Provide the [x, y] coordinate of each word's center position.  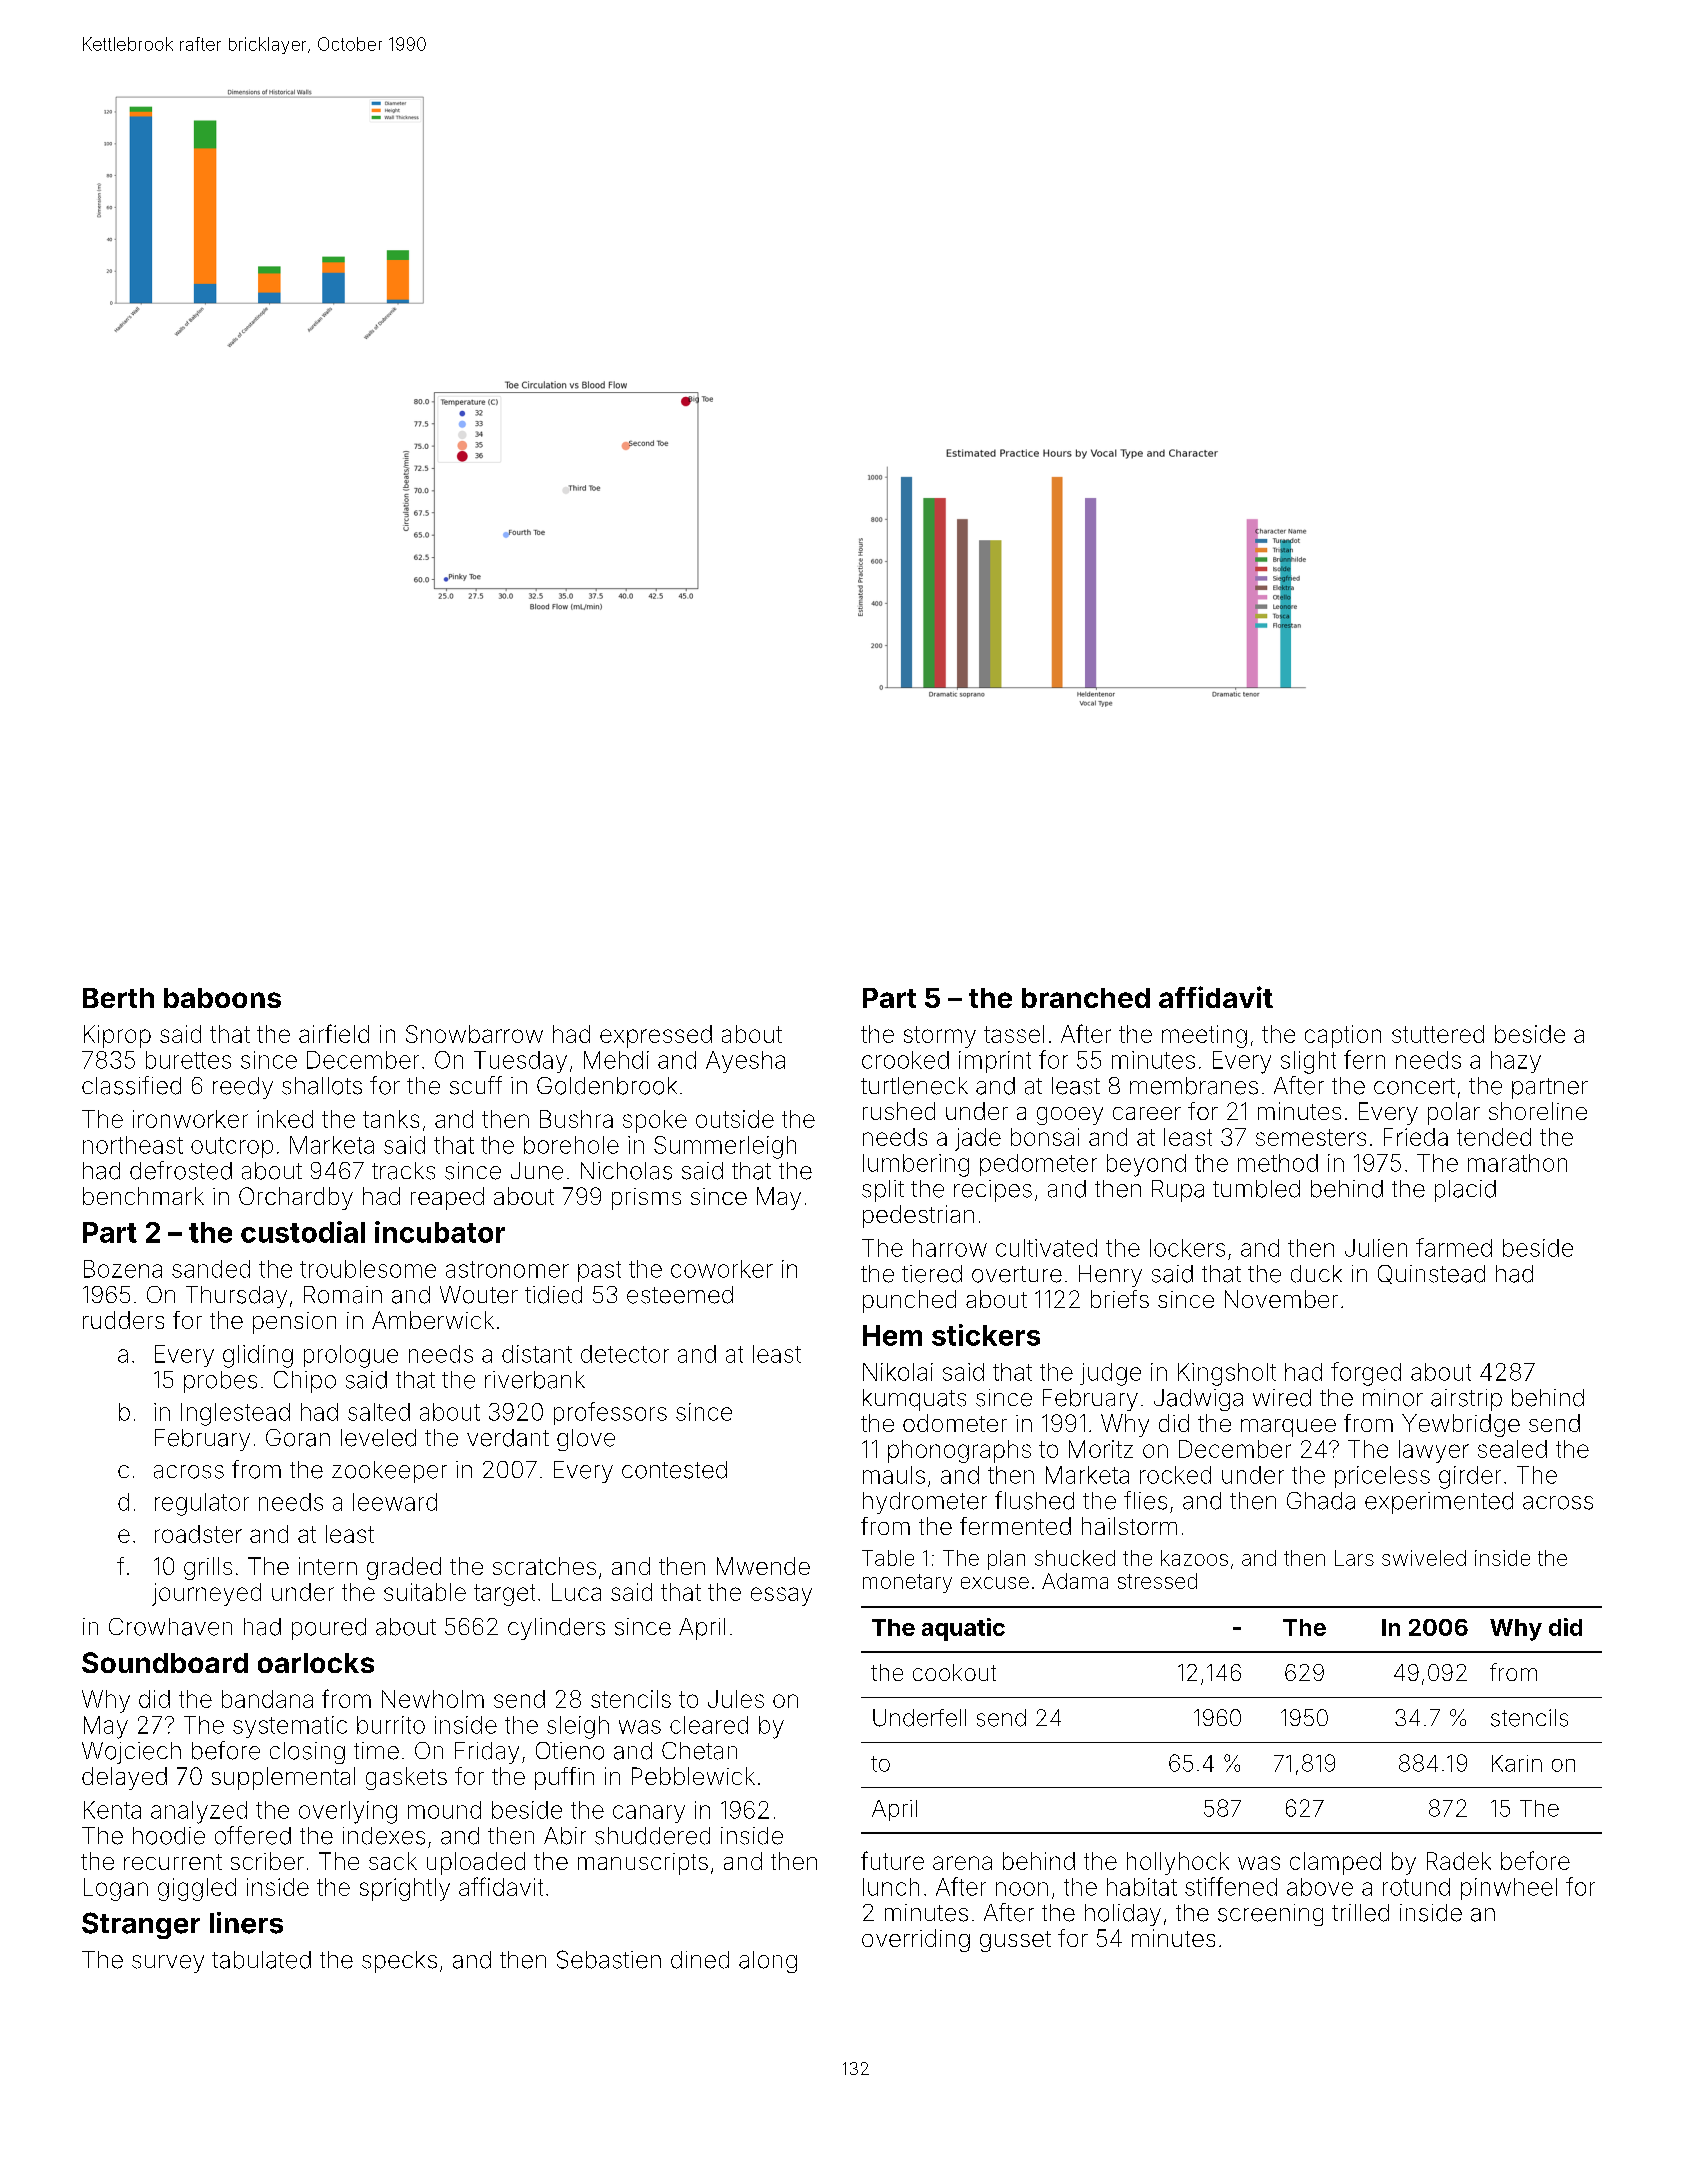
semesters [1311, 1137]
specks [399, 1962]
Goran [298, 1438]
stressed [1157, 1581]
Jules [736, 1699]
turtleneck [914, 1086]
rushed [899, 1111]
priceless [1382, 1477]
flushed [1034, 1500]
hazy [1516, 1062]
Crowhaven [170, 1627]
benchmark [143, 1196]
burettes [188, 1060]
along [768, 1962]
